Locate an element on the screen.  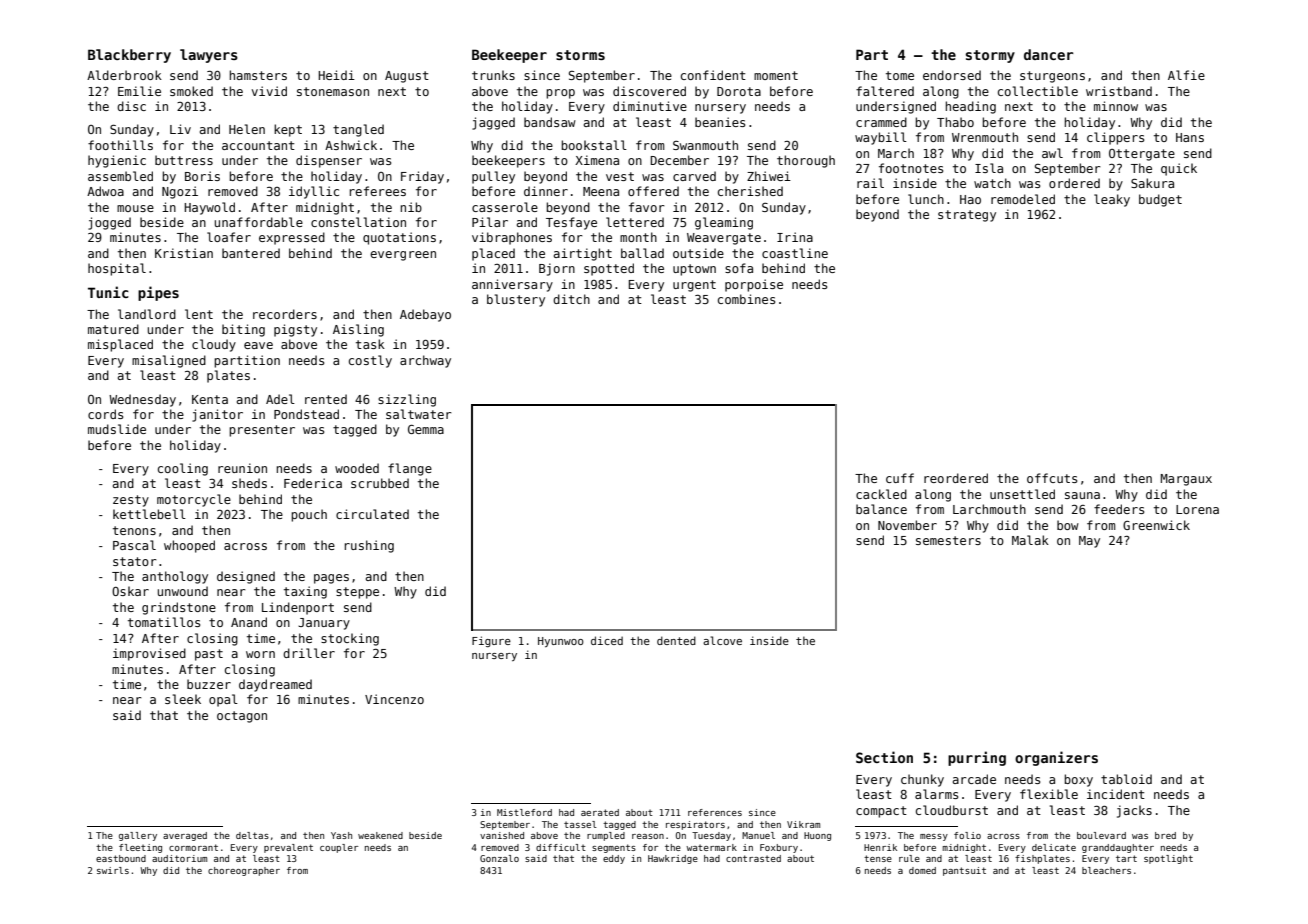
references is located at coordinates (715, 812).
